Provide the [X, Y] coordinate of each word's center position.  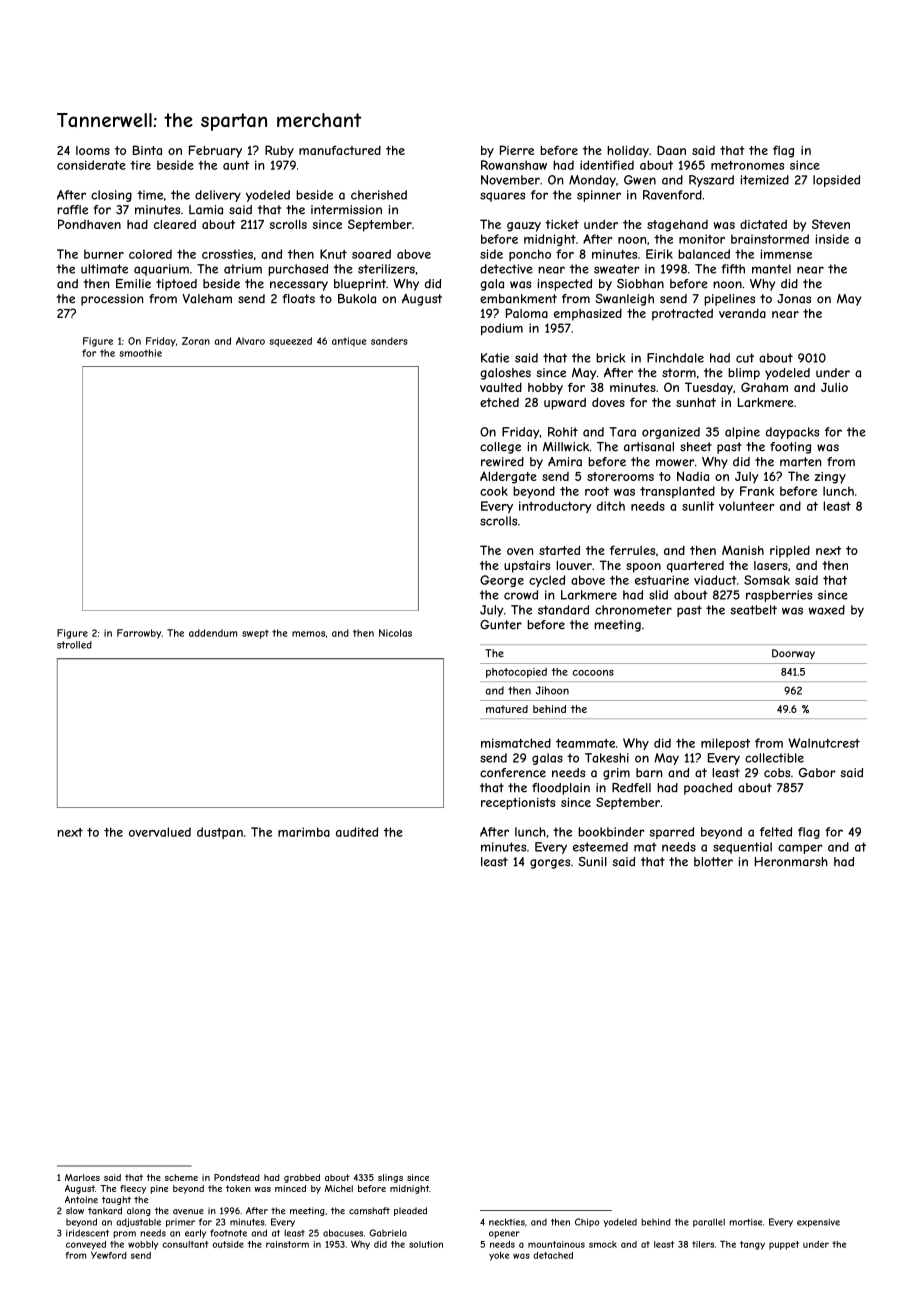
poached [708, 789]
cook [494, 491]
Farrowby [139, 634]
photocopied [516, 673]
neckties [507, 1222]
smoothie [140, 353]
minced [290, 1188]
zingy [830, 478]
